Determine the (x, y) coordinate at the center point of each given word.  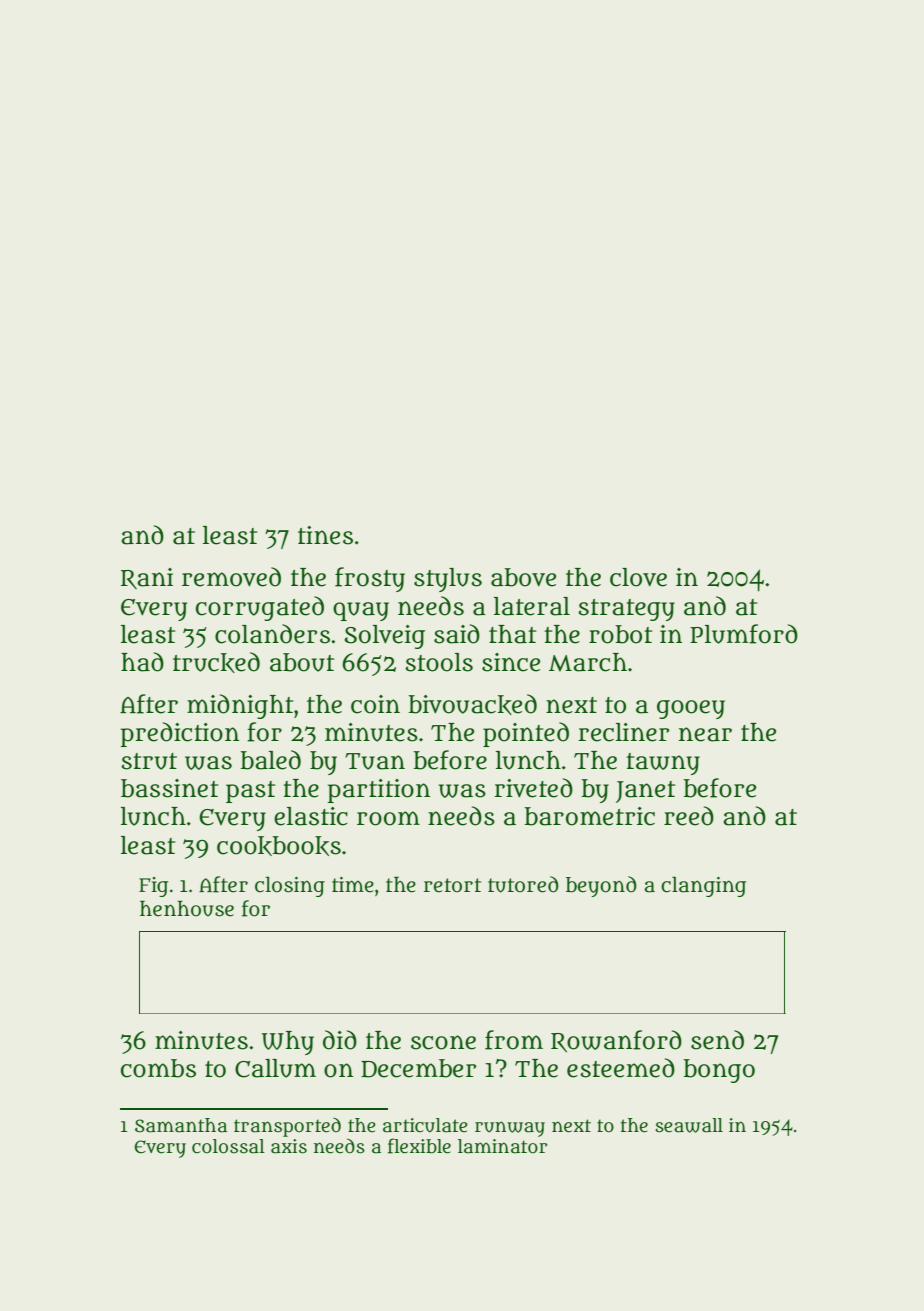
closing (290, 886)
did (340, 1040)
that (512, 634)
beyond (601, 886)
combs (158, 1068)
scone (443, 1042)
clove (638, 577)
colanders (272, 634)
